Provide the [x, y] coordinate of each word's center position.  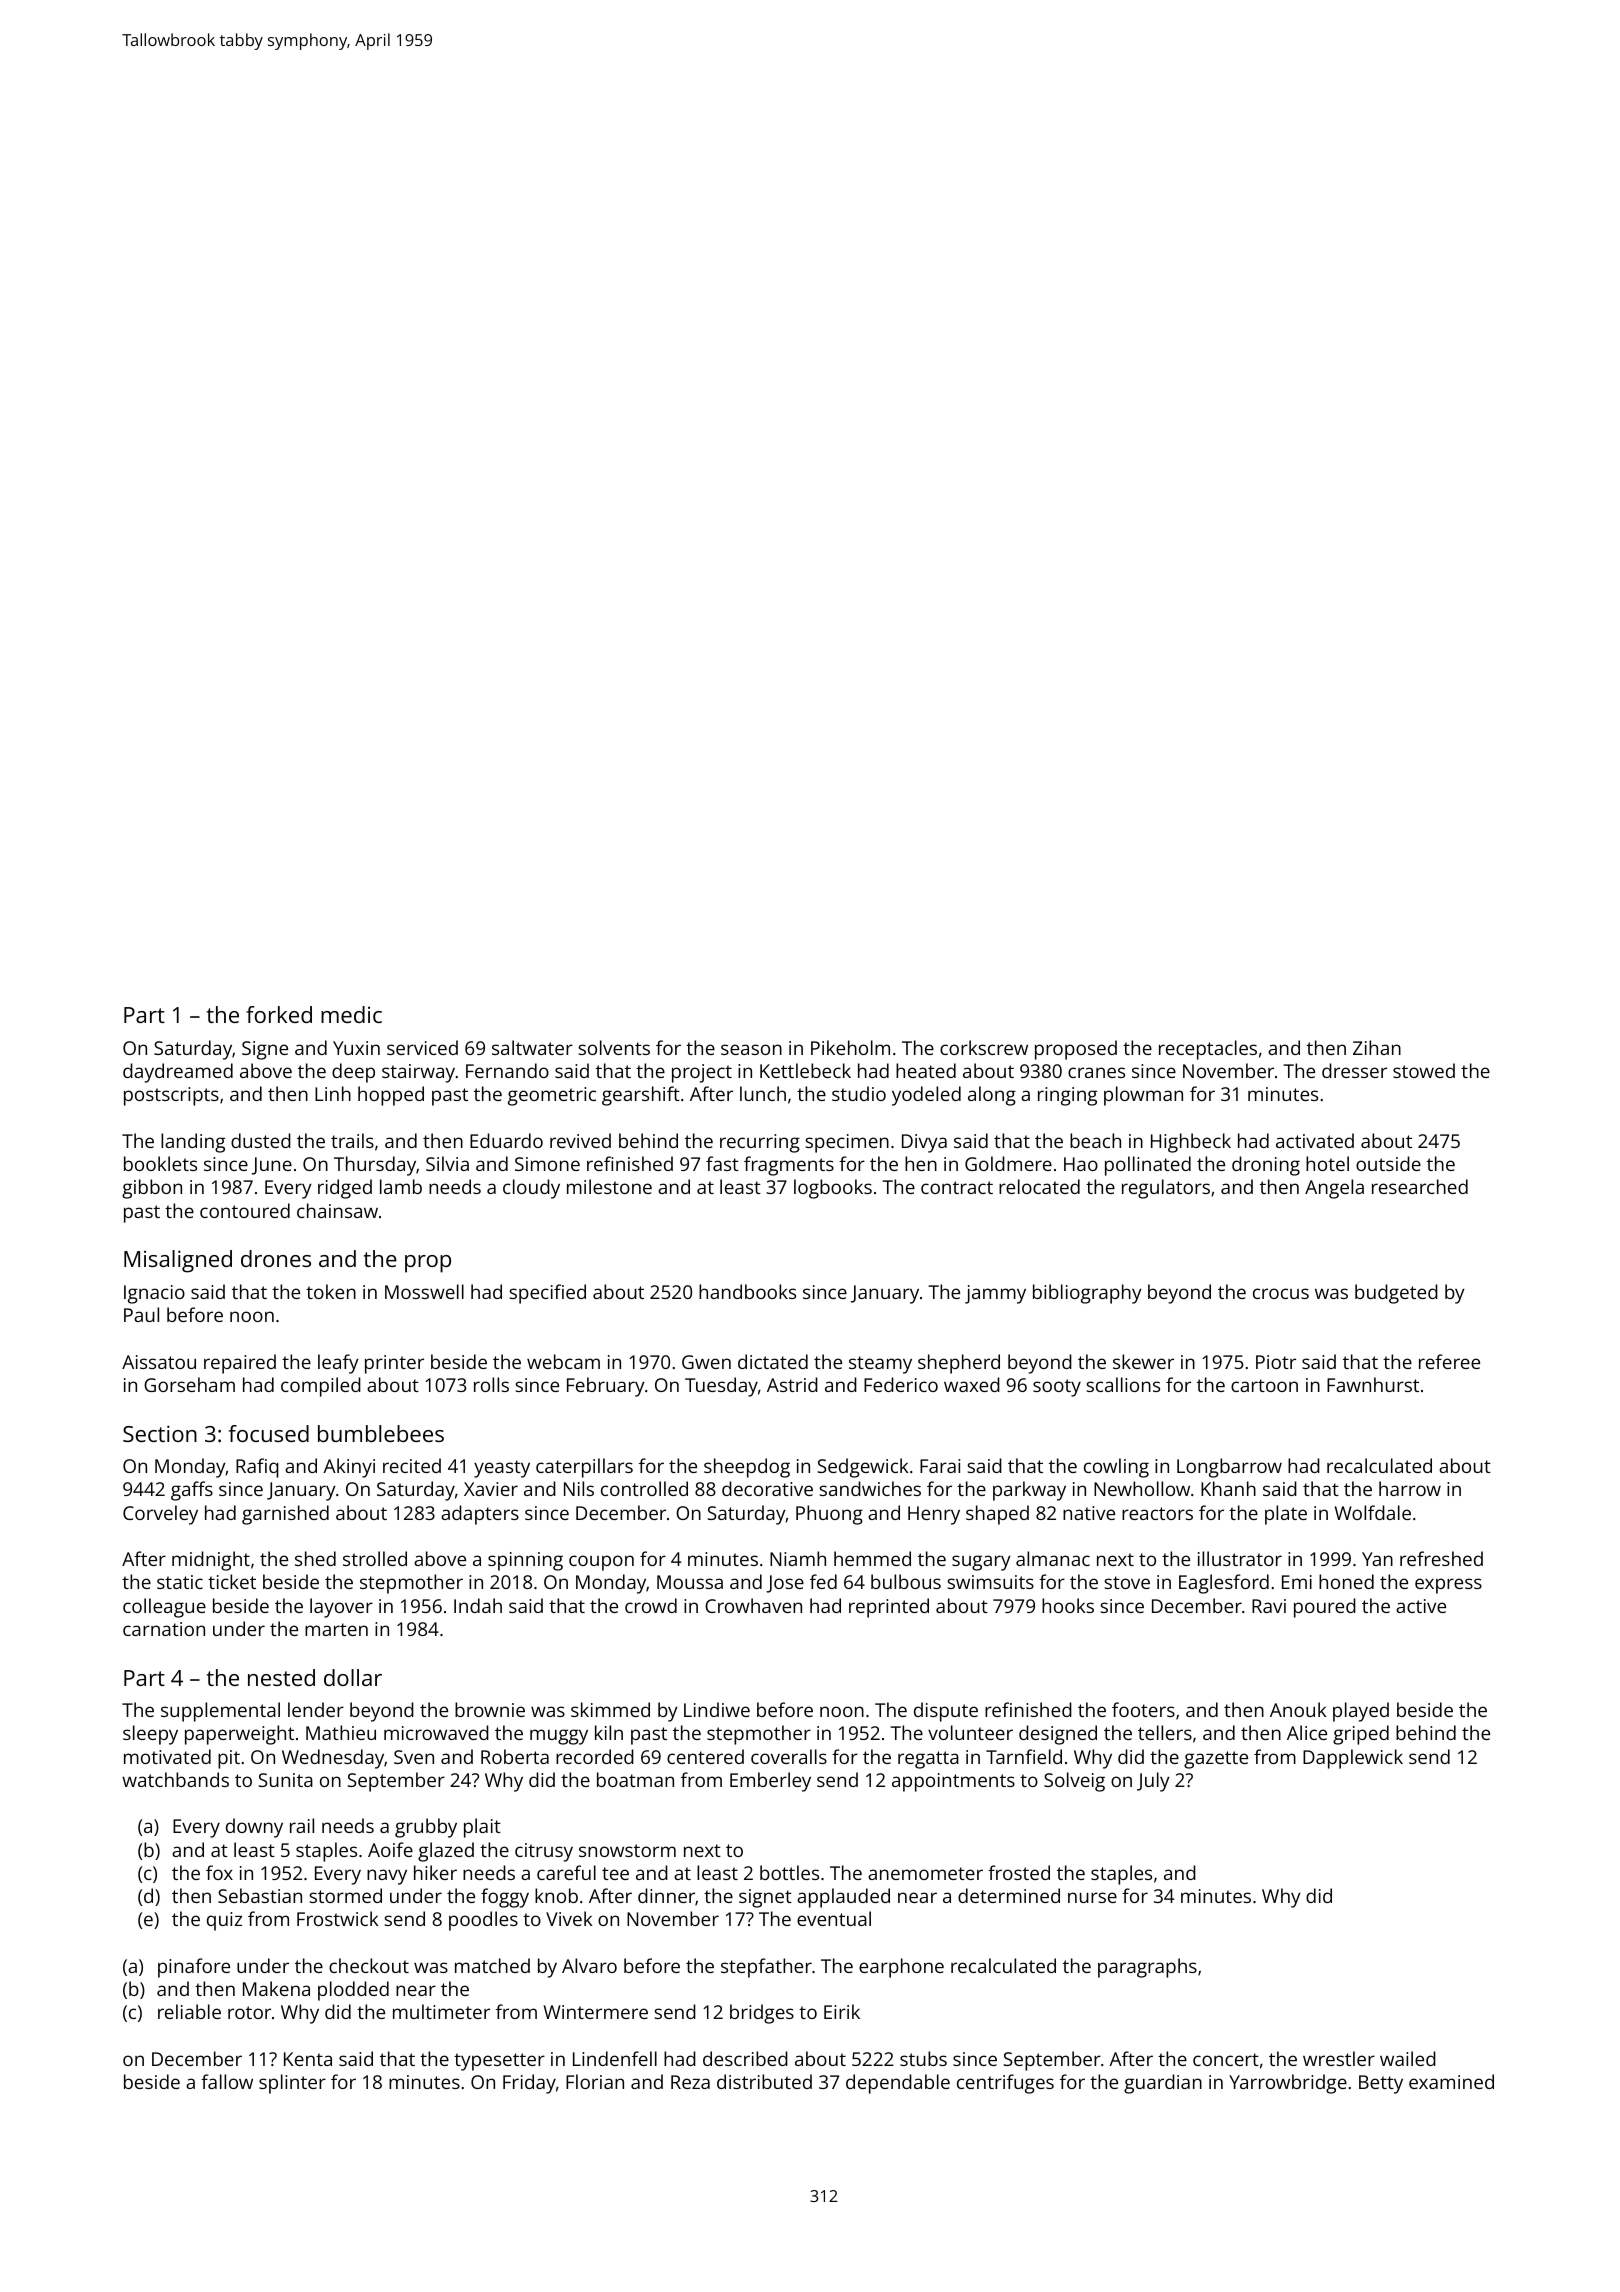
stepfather [766, 1968]
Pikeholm [850, 1047]
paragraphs [1147, 1968]
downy [254, 1828]
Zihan [1377, 1047]
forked [279, 1014]
